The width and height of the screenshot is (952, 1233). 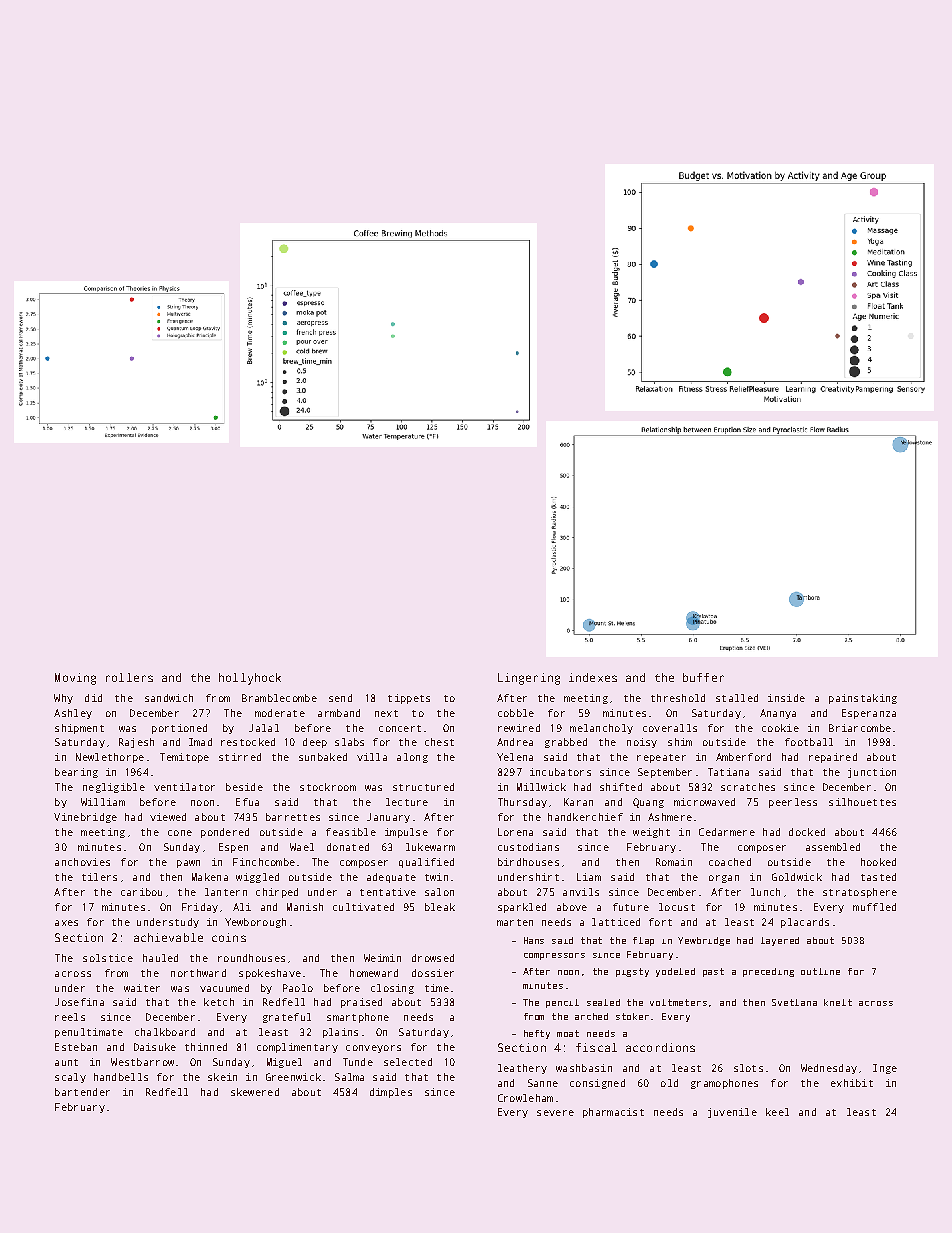 What do you see at coordinates (833, 758) in the screenshot?
I see `repaired` at bounding box center [833, 758].
